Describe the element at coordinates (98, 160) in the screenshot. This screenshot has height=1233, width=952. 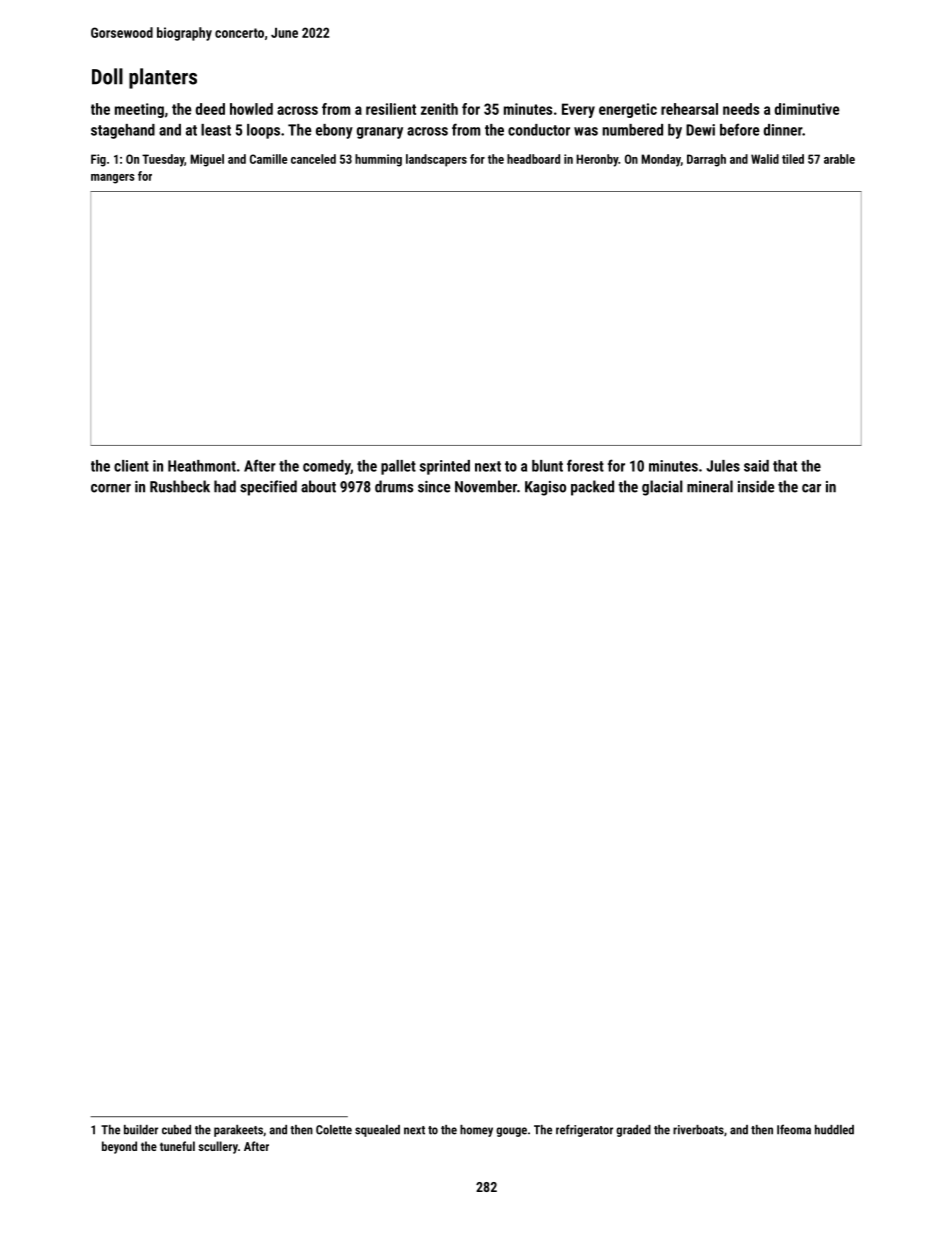
I see `Fig` at that location.
